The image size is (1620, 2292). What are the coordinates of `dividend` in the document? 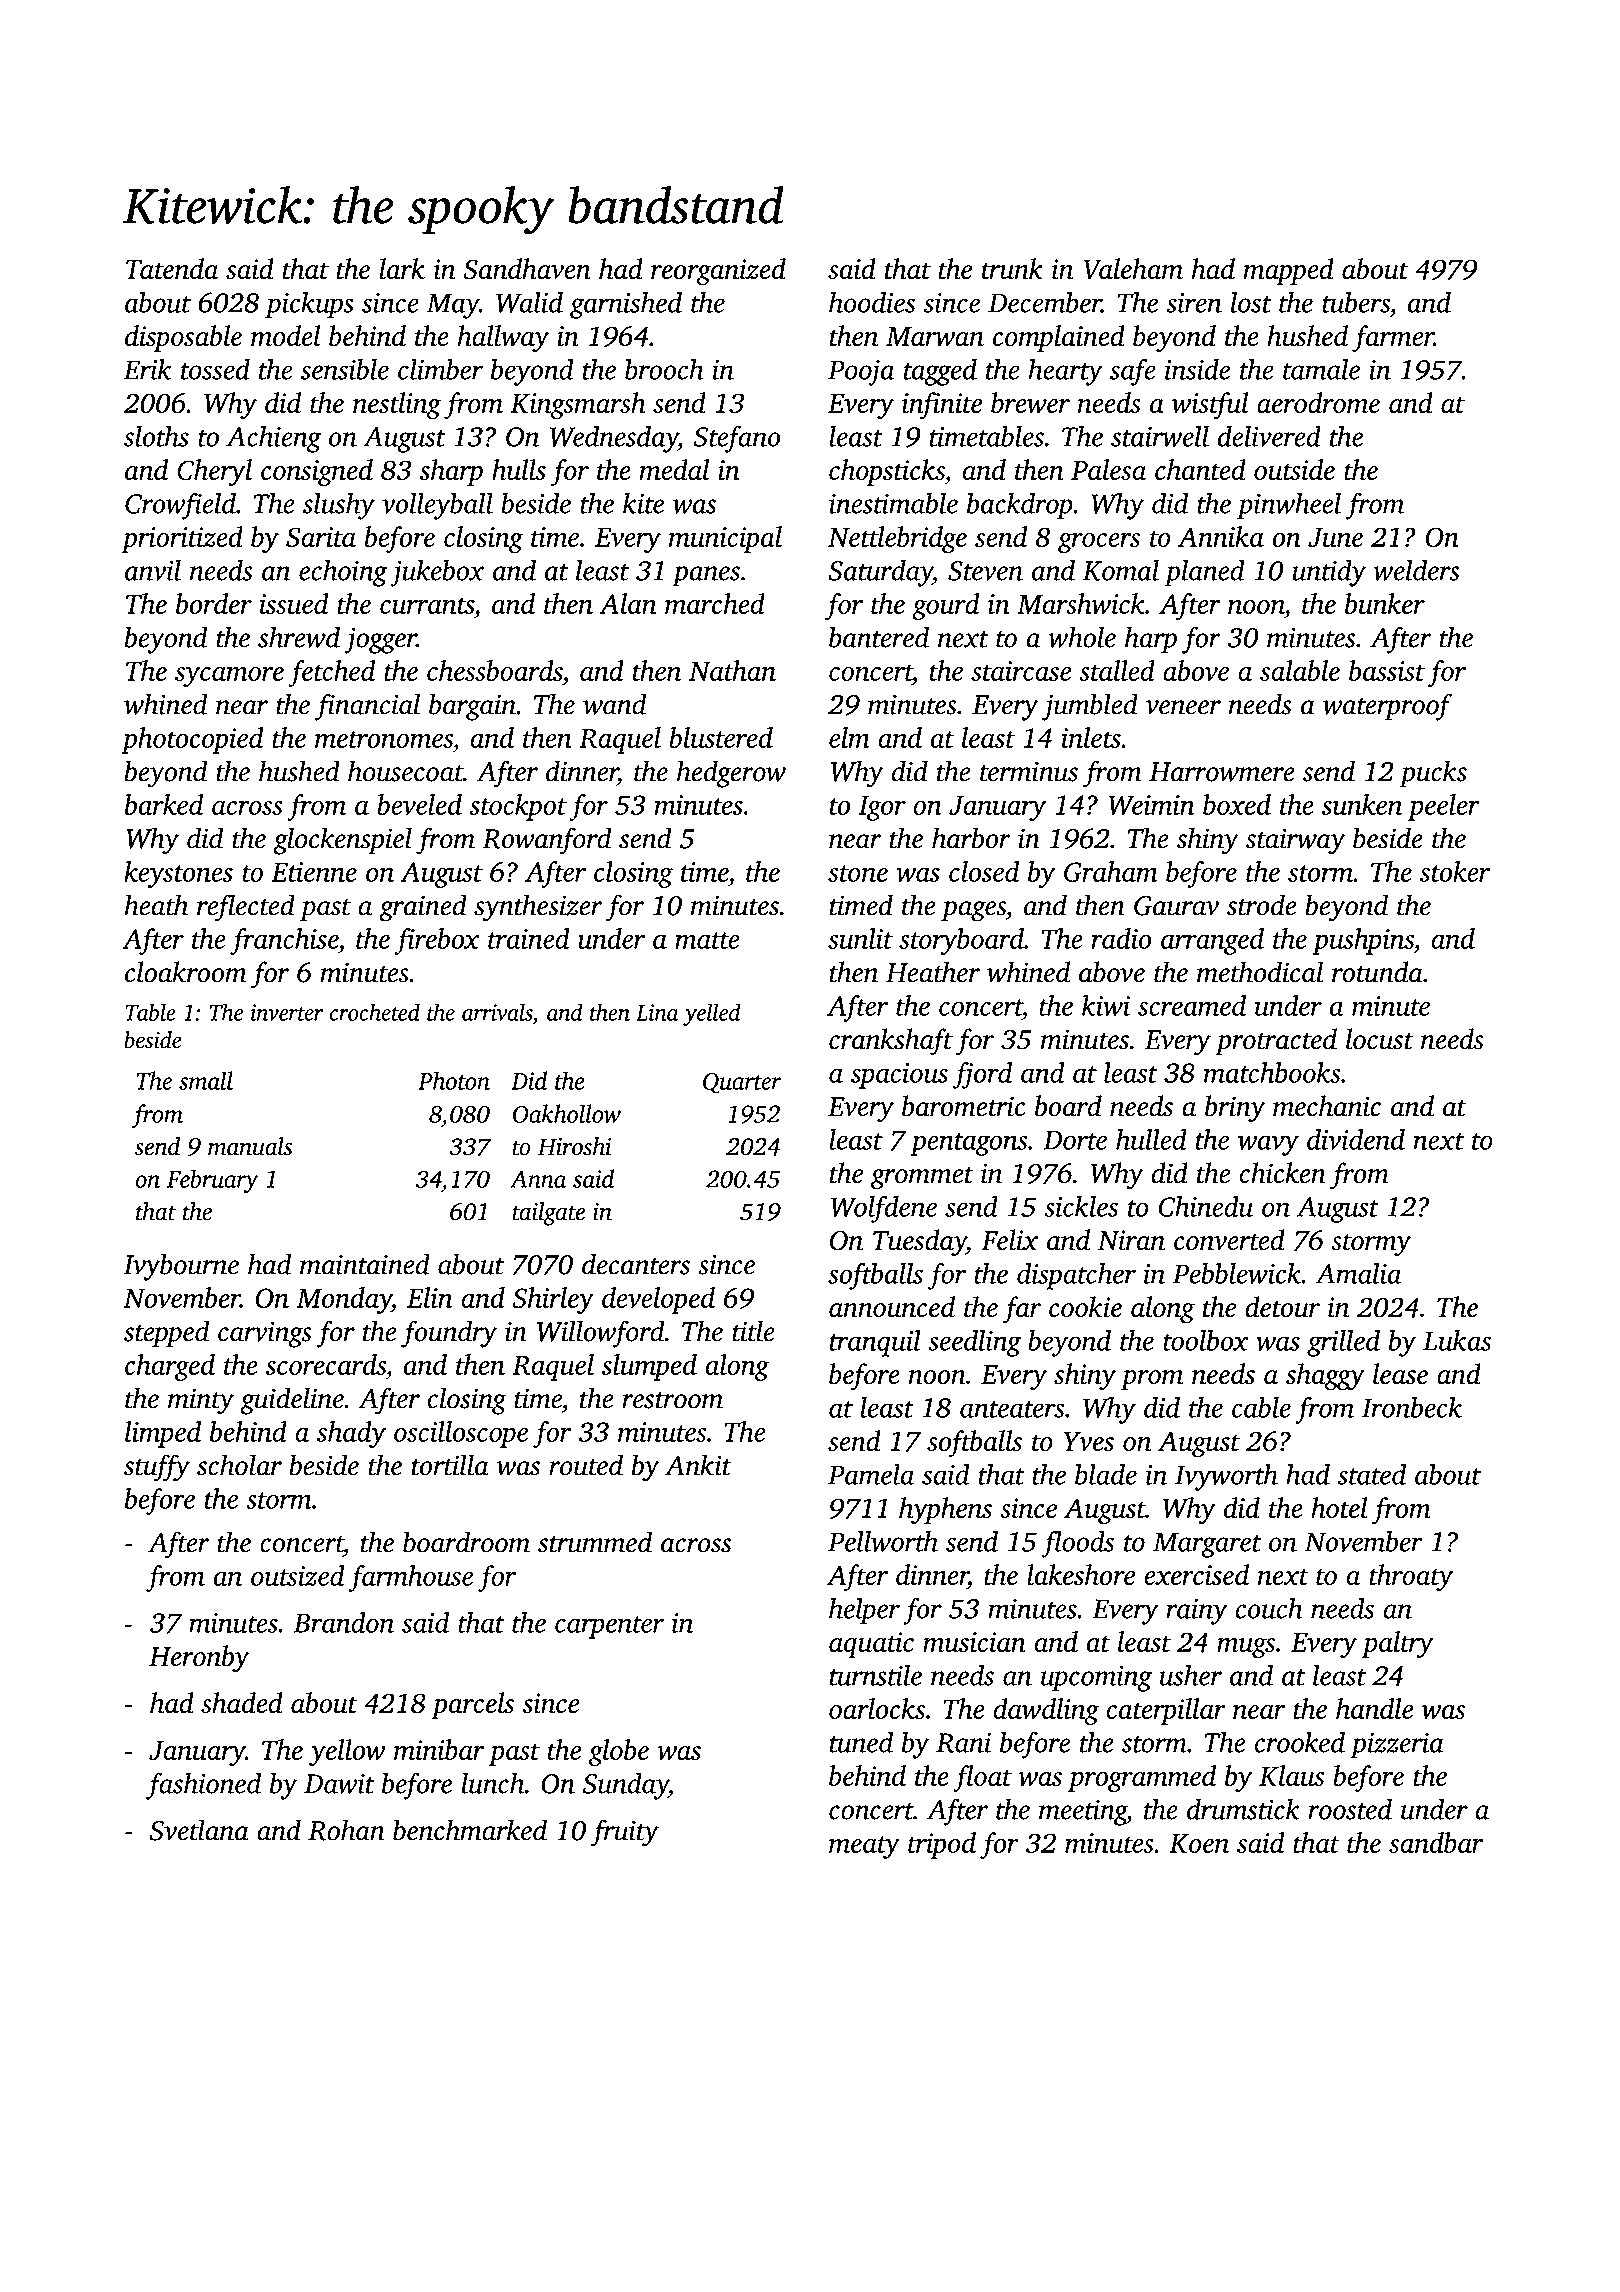 It's located at (1356, 1139).
